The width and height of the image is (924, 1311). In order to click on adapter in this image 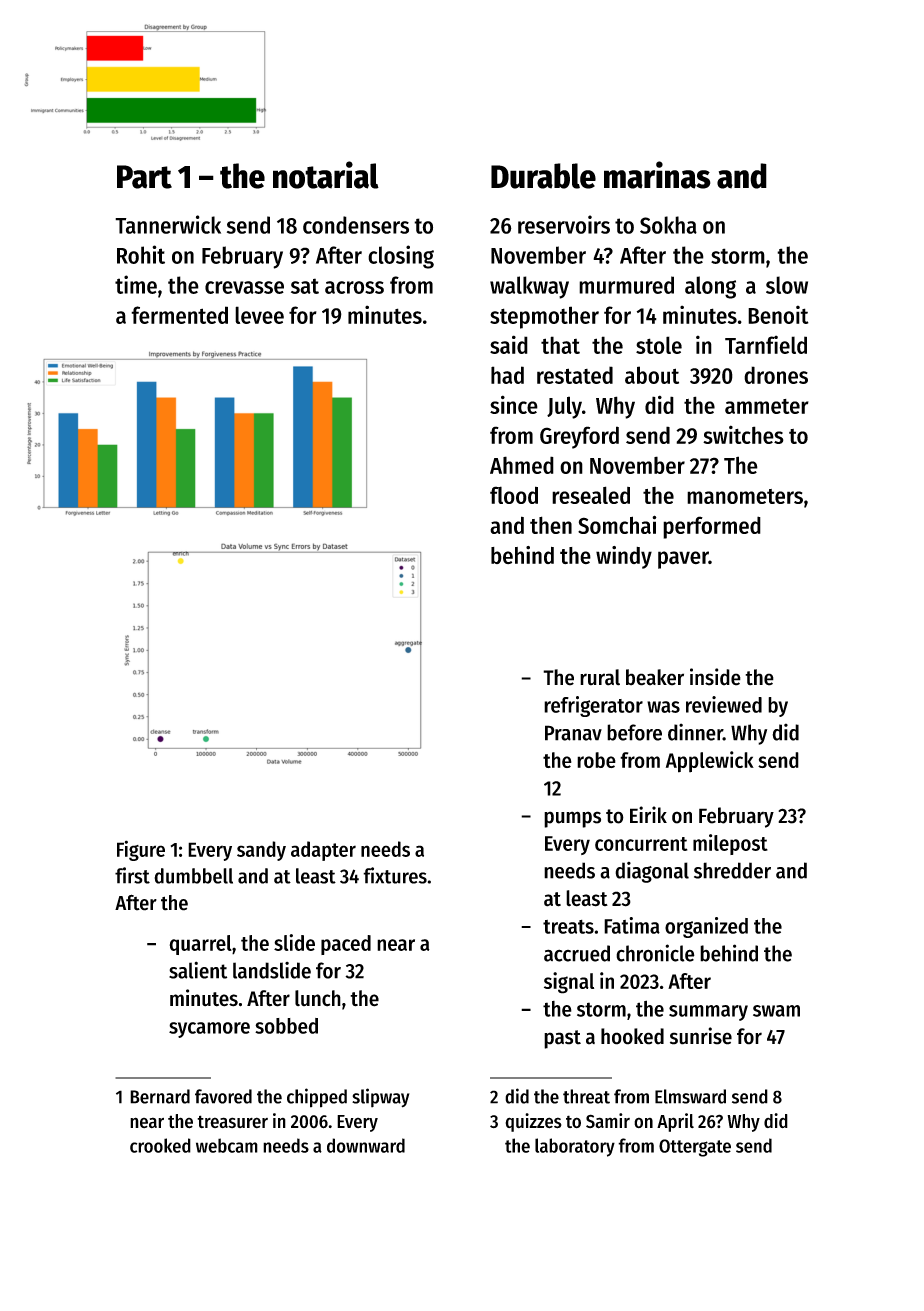, I will do `click(323, 851)`.
